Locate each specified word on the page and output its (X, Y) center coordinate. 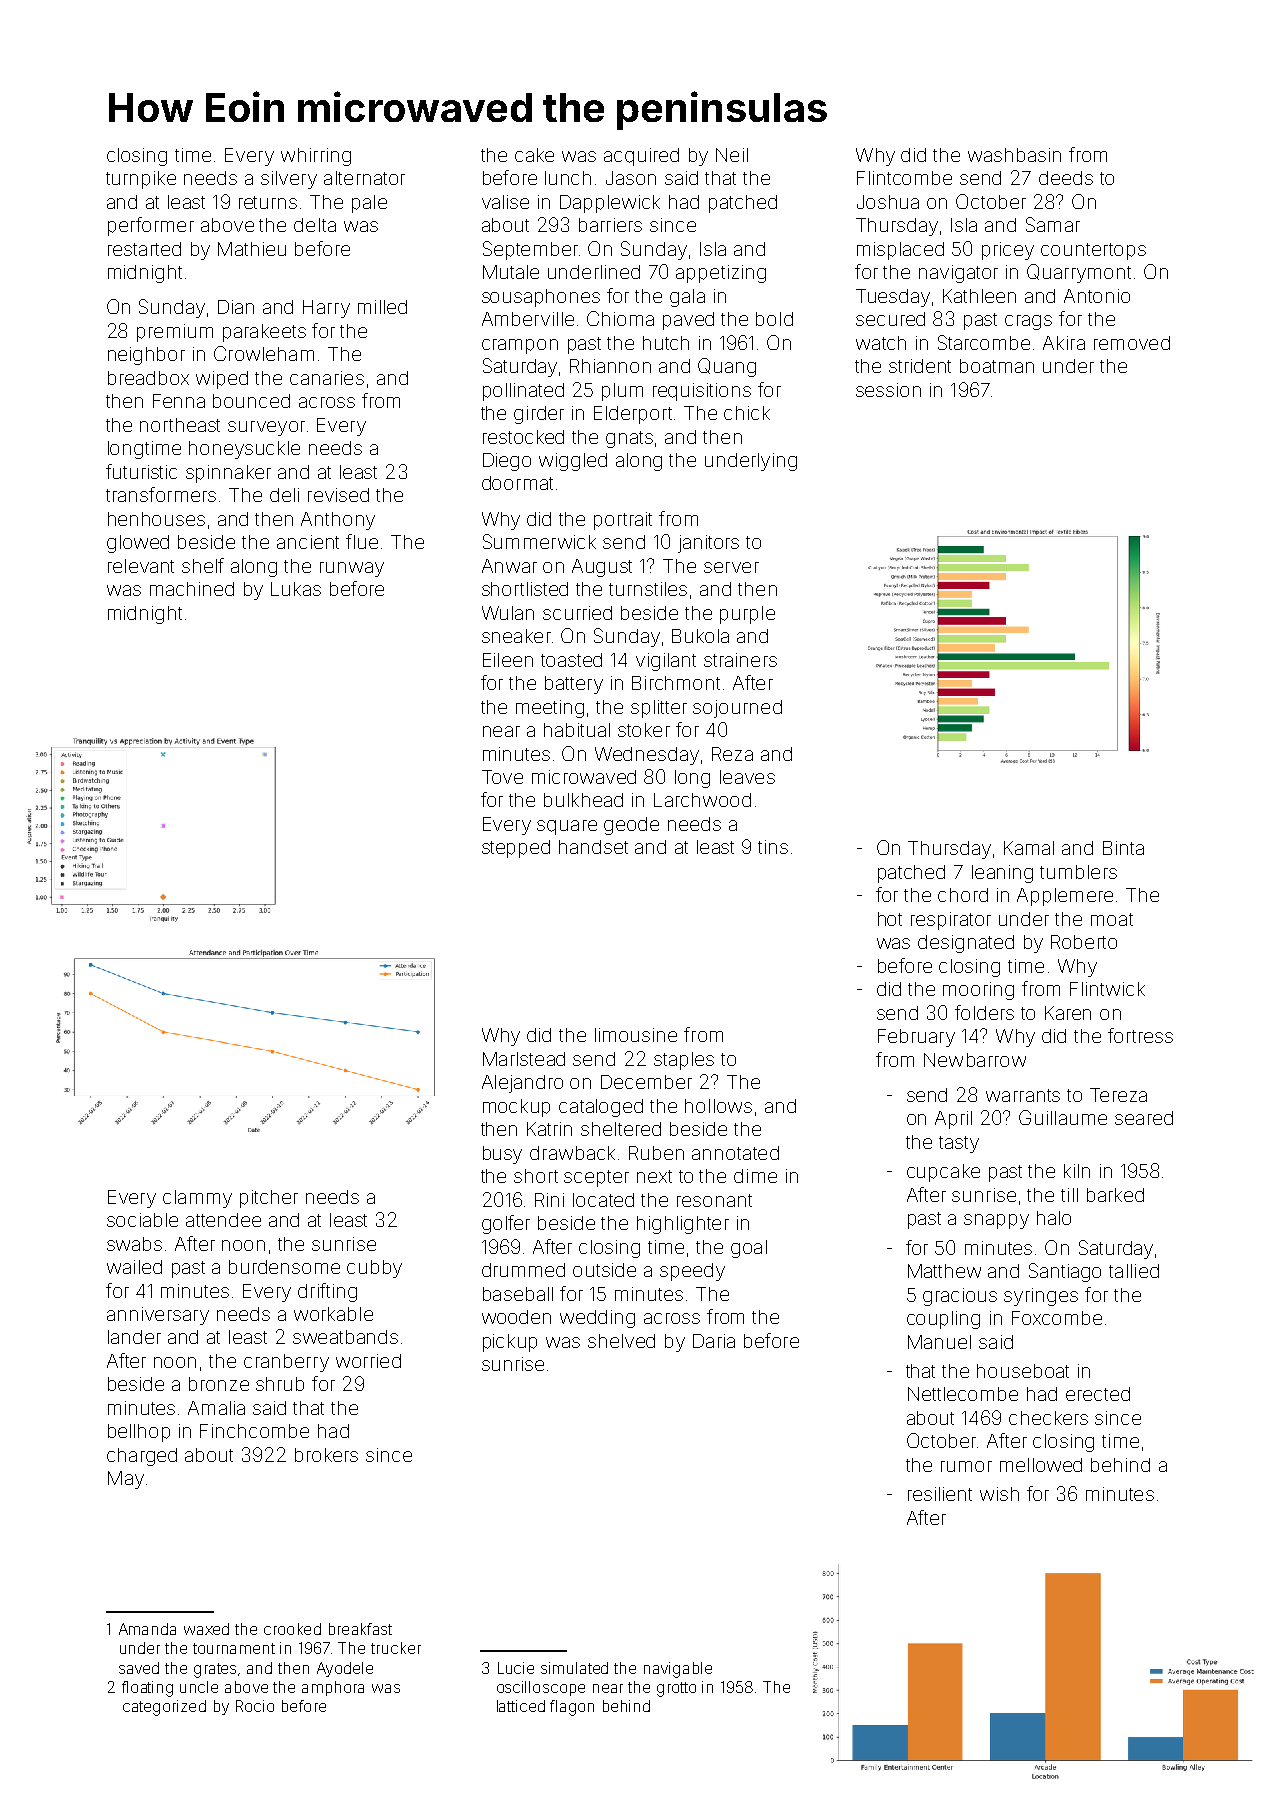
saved (139, 1668)
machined (192, 589)
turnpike (141, 180)
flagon (572, 1708)
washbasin (1014, 155)
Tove (502, 777)
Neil (732, 155)
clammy (197, 1199)
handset (593, 847)
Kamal (1029, 848)
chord (963, 895)
